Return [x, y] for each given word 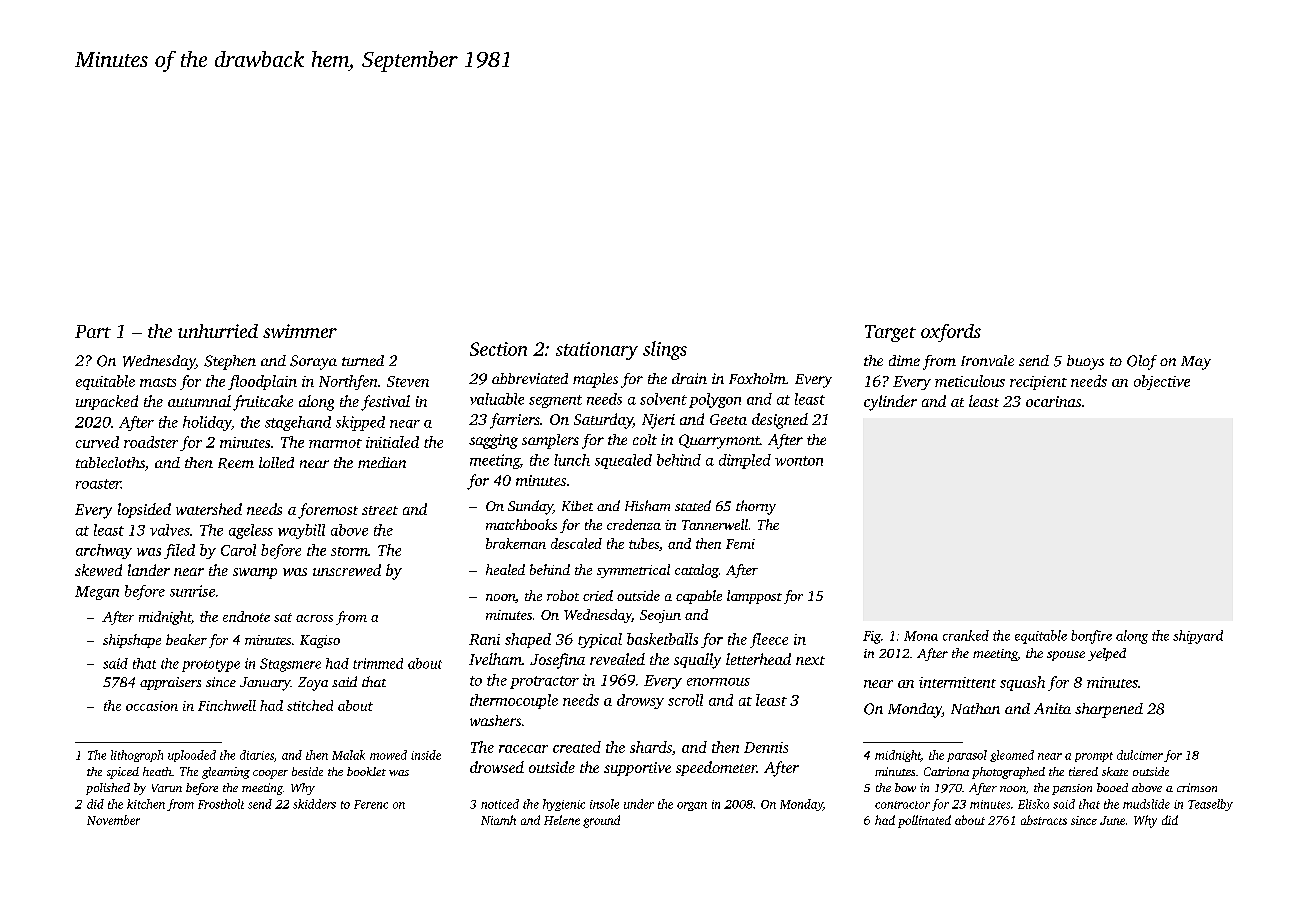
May [1196, 363]
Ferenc [371, 804]
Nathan [975, 708]
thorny [756, 507]
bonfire [1091, 637]
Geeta [728, 419]
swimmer [300, 331]
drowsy [640, 701]
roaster [98, 484]
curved [97, 442]
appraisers [170, 683]
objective [1162, 382]
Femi [740, 544]
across [314, 618]
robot [563, 595]
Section [498, 349]
